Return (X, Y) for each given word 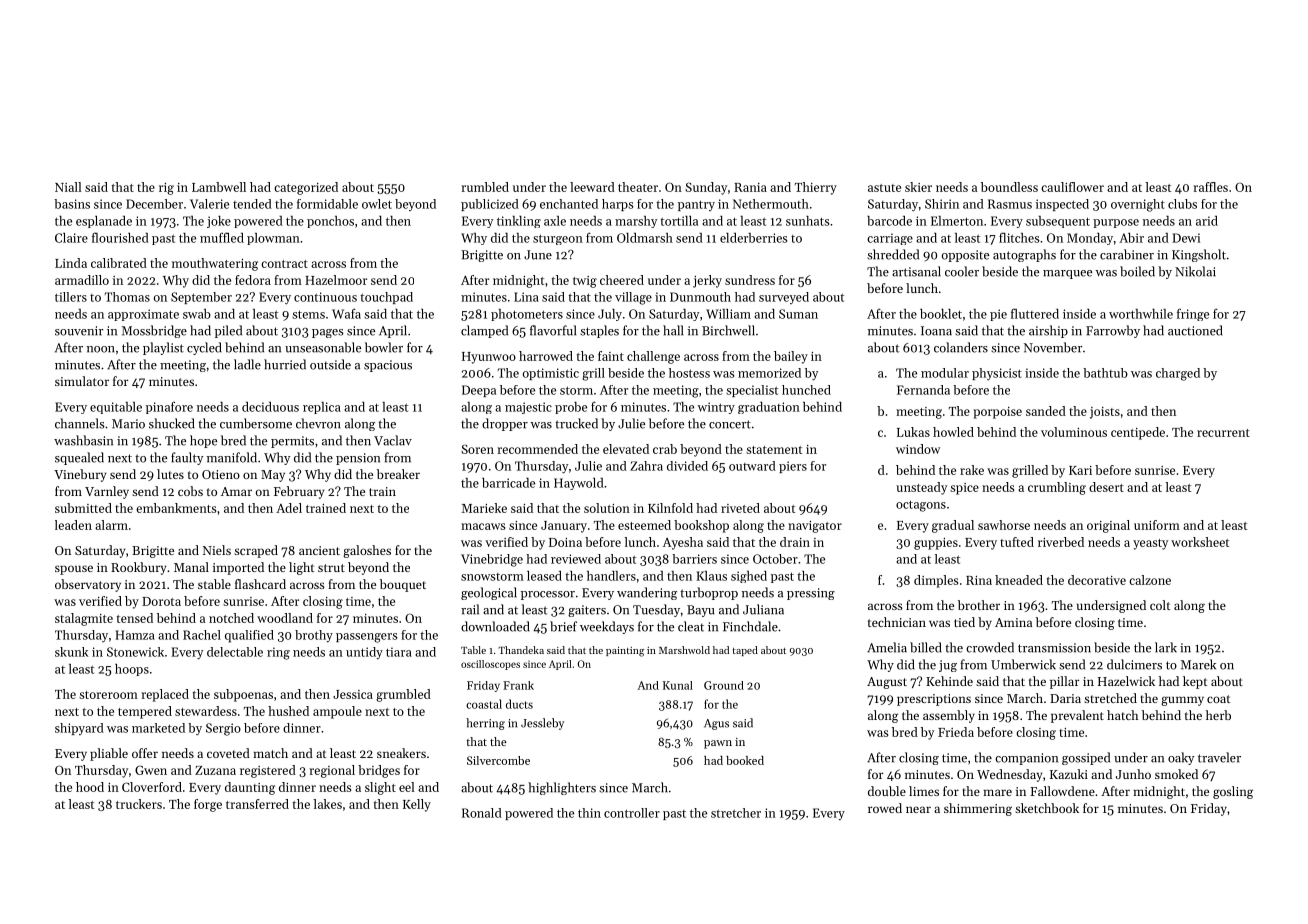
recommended (537, 449)
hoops (132, 670)
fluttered (1035, 313)
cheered (622, 280)
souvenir (79, 331)
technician (897, 622)
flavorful (553, 330)
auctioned (1195, 330)
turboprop (709, 593)
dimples (936, 581)
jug (948, 666)
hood (90, 787)
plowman (273, 239)
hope (203, 441)
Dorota (161, 601)
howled (953, 432)
